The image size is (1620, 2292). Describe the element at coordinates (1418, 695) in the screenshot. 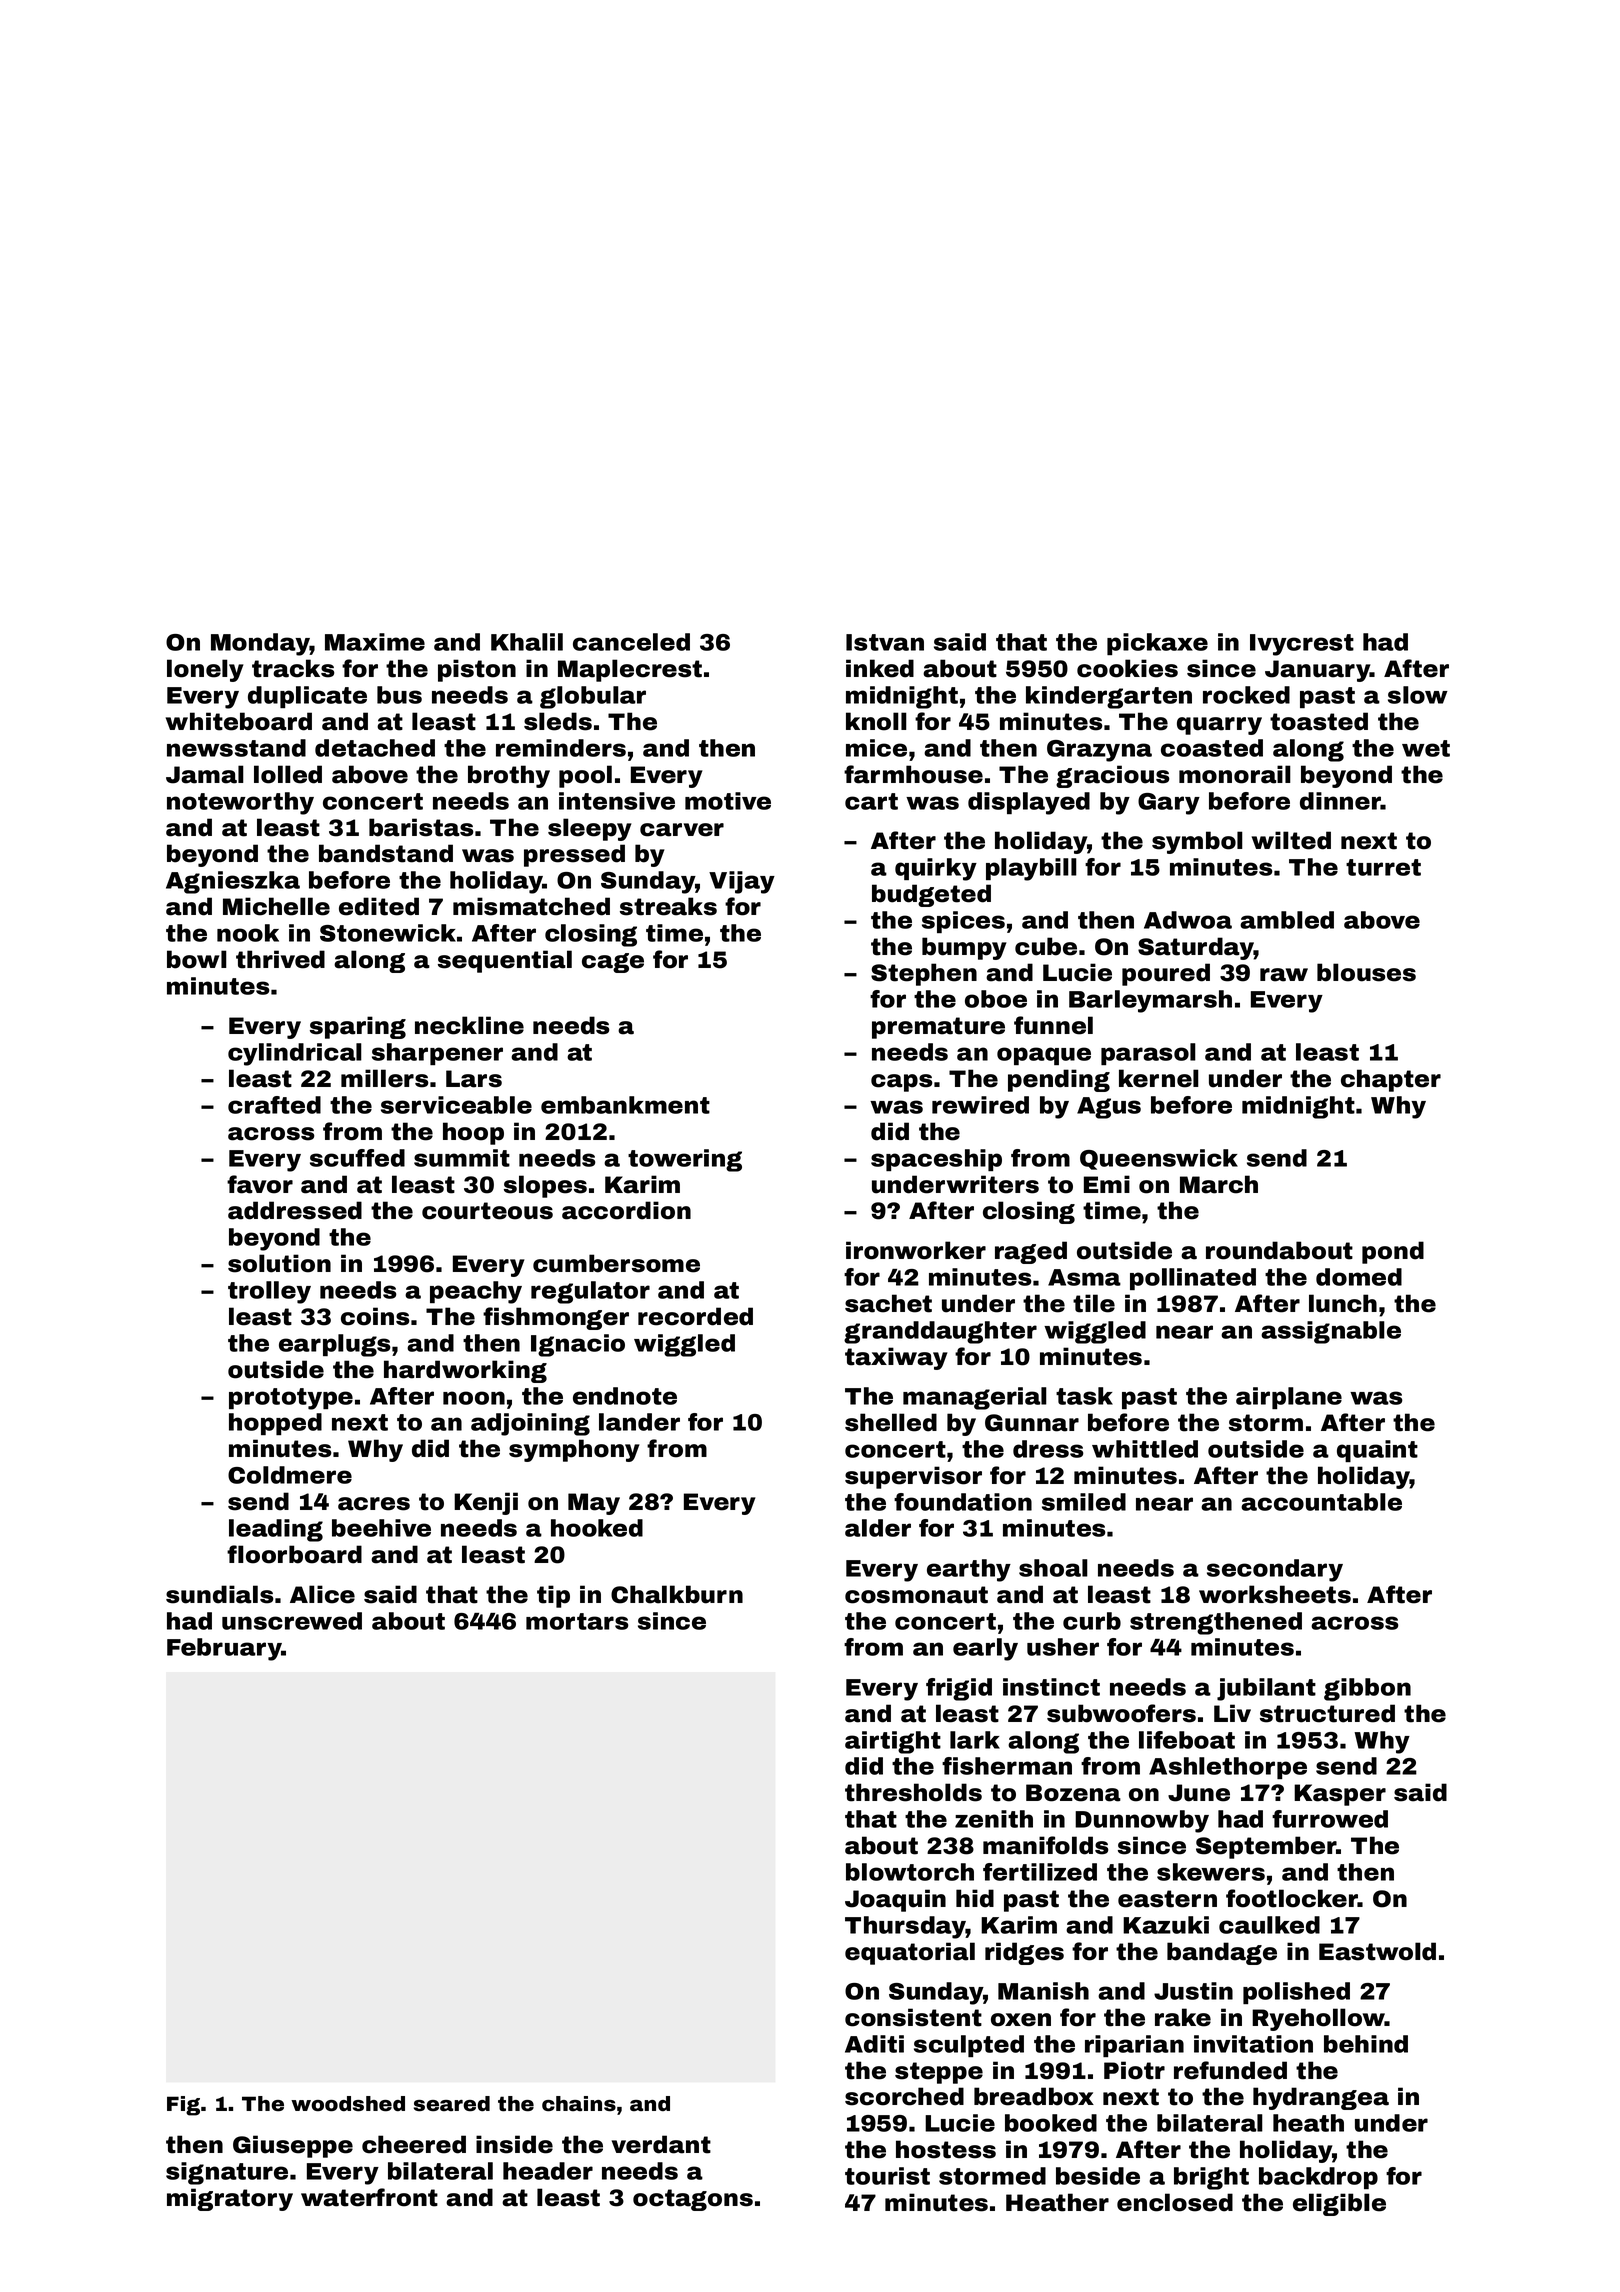

I see `slow` at that location.
